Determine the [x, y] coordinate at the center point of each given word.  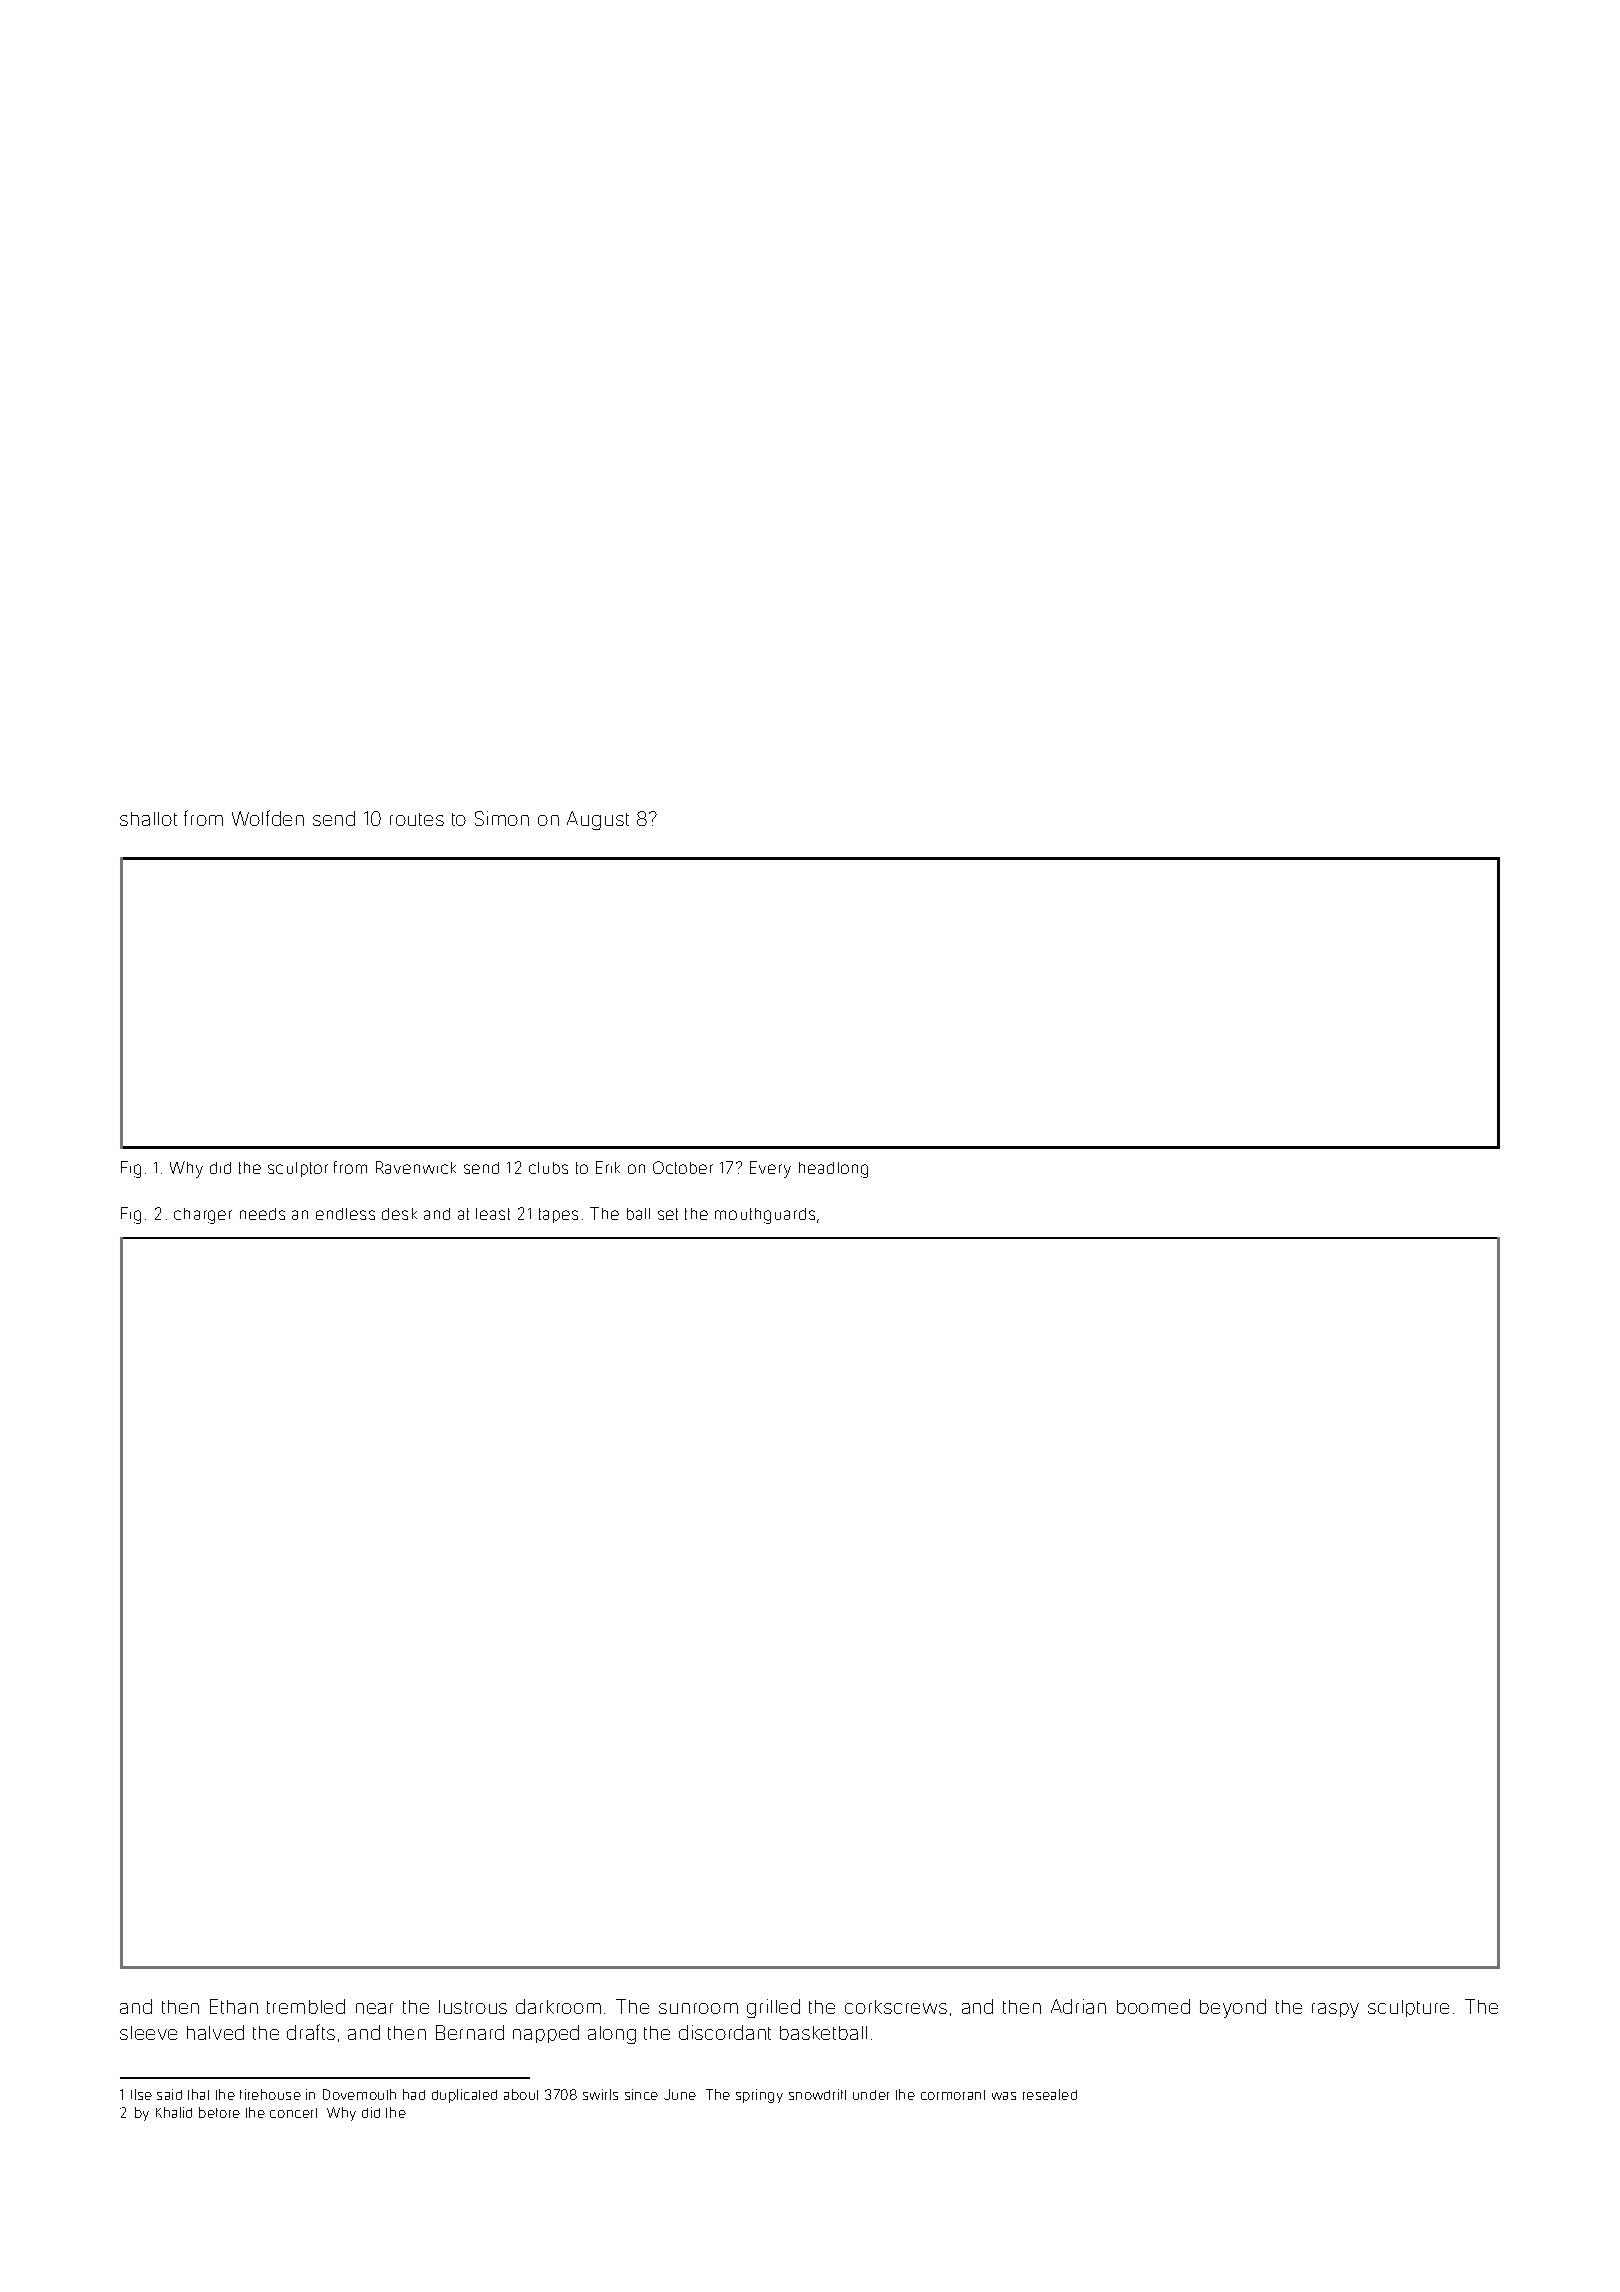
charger [203, 1216]
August [598, 820]
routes [417, 819]
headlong [833, 1170]
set [668, 1214]
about [521, 2094]
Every [770, 1169]
